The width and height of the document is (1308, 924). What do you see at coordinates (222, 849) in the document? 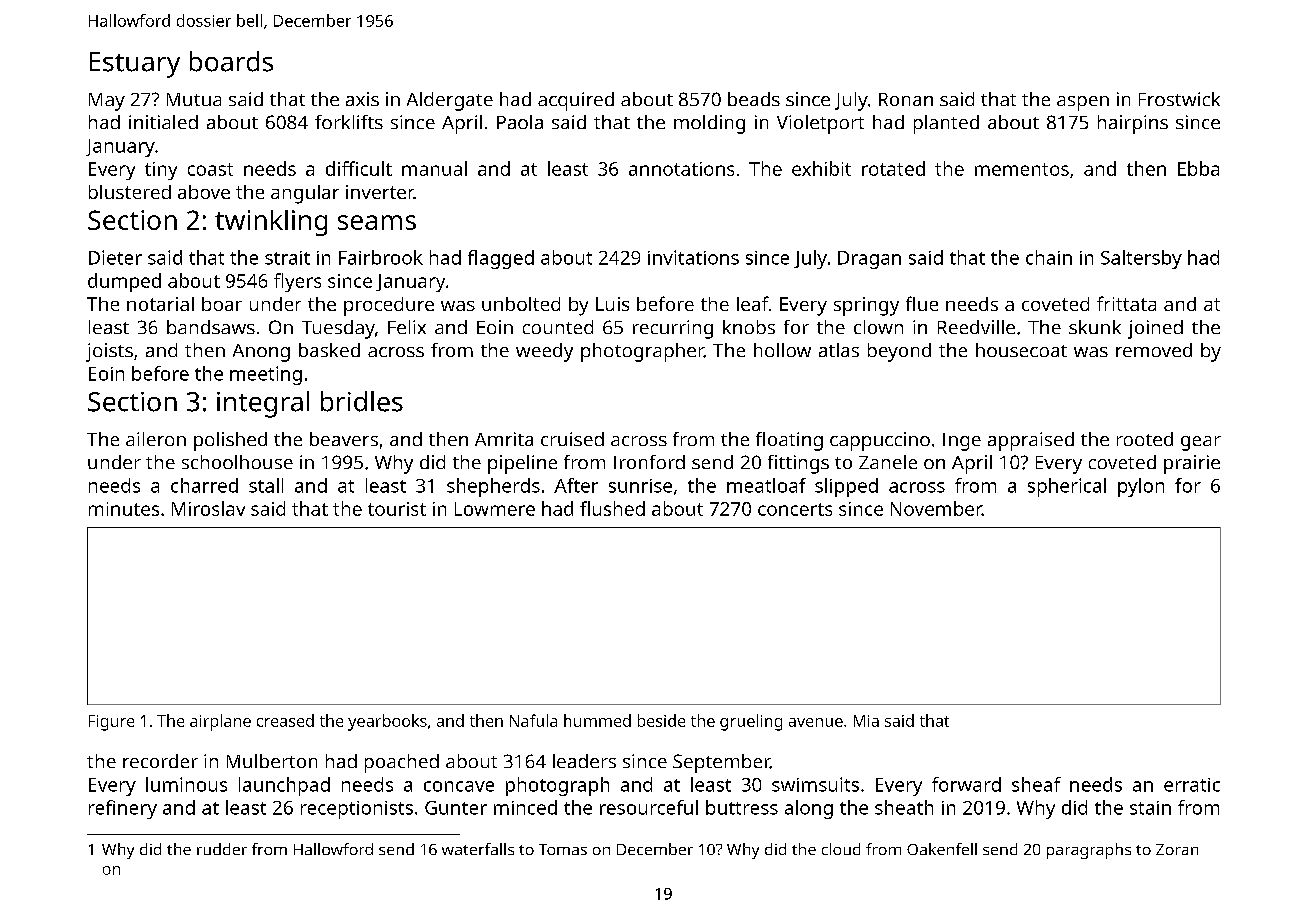
I see `rudder` at bounding box center [222, 849].
